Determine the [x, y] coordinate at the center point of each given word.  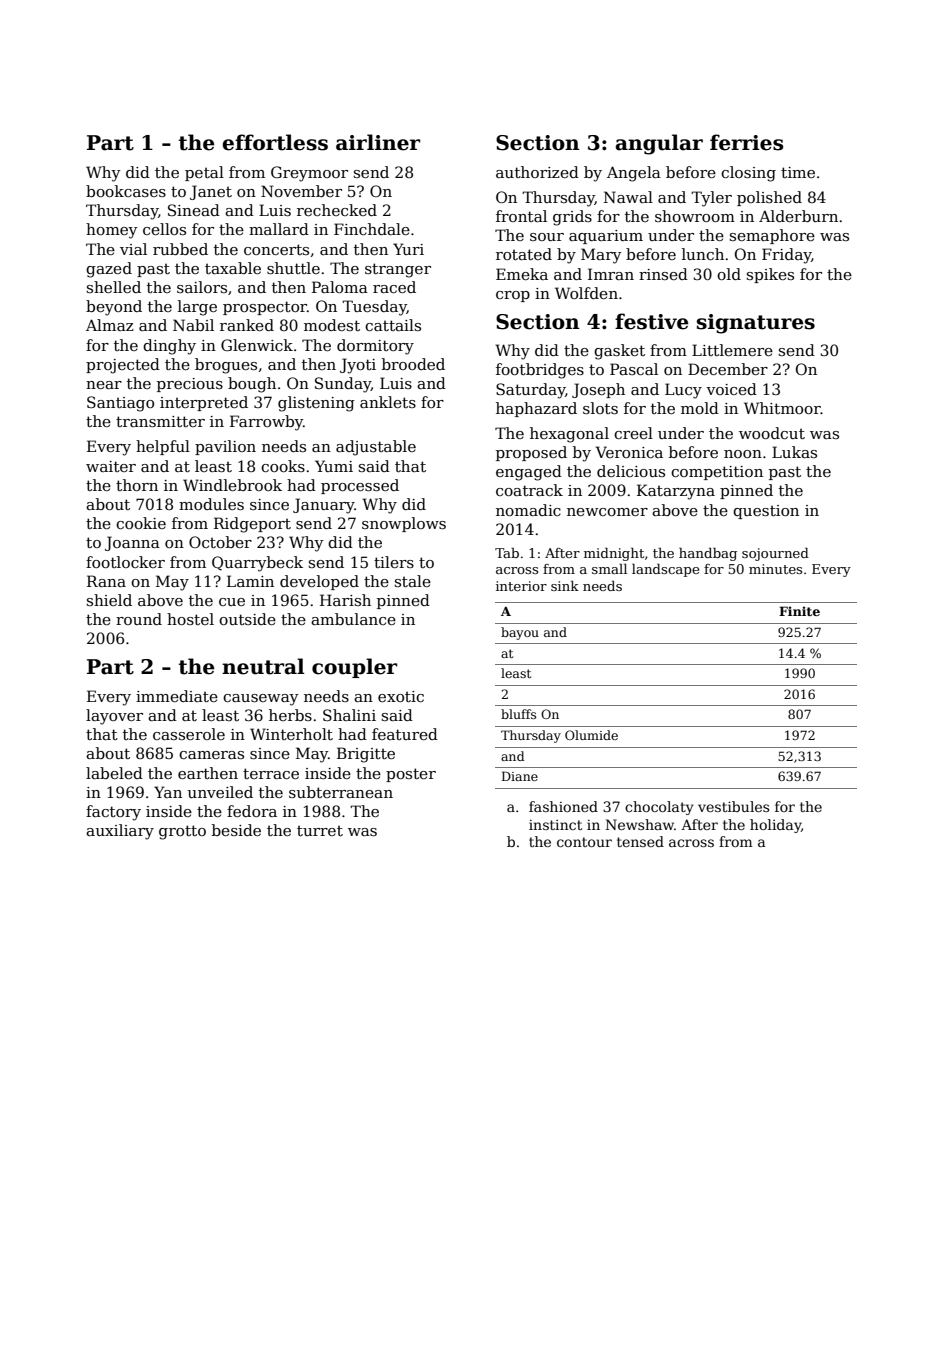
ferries [746, 142]
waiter [111, 466]
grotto [182, 832]
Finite [799, 611]
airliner [378, 142]
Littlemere [732, 350]
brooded [413, 364]
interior [521, 586]
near [104, 385]
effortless [275, 142]
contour [584, 842]
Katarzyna [676, 492]
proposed [531, 453]
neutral [263, 666]
